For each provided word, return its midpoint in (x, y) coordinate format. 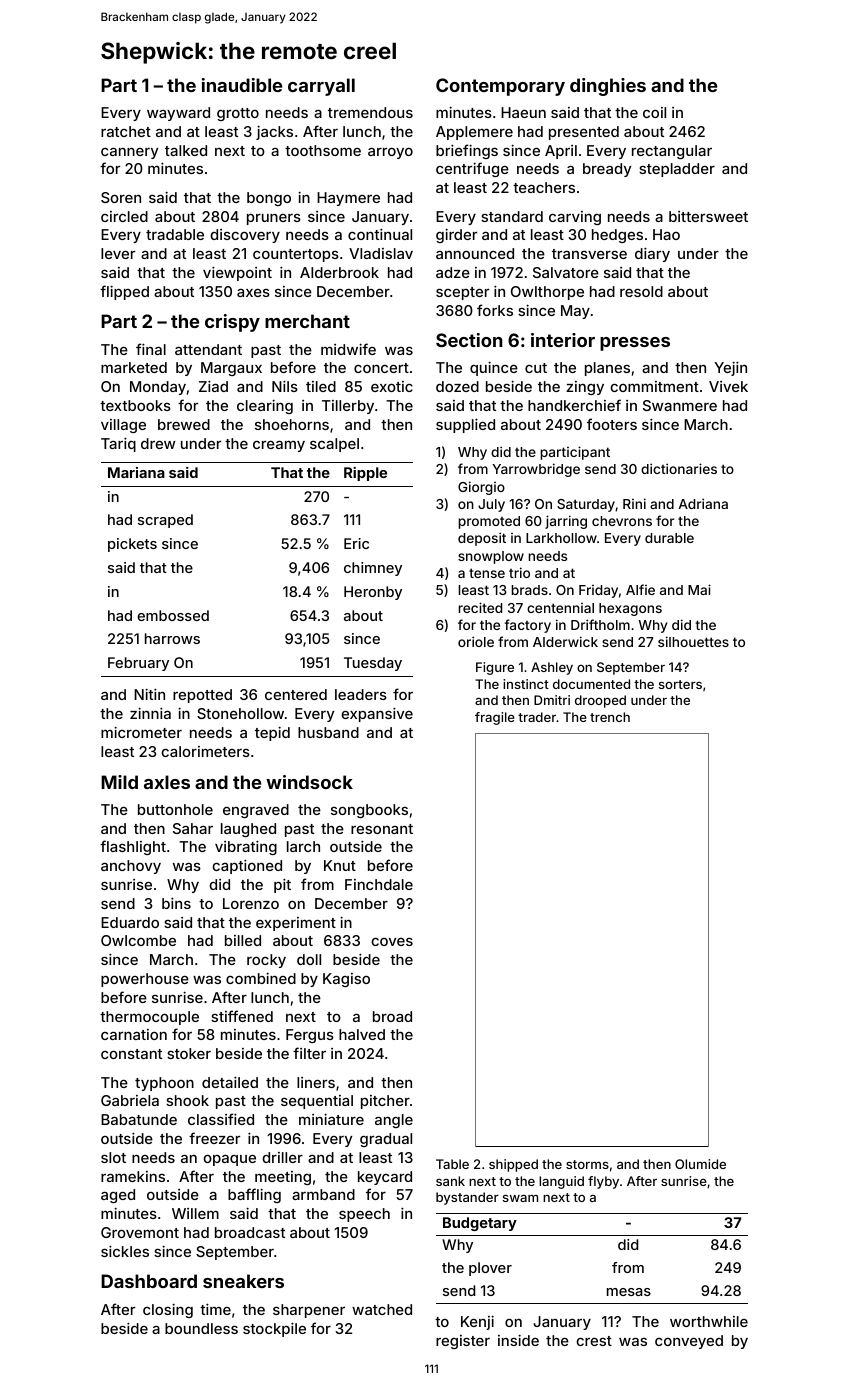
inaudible (242, 85)
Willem (195, 1213)
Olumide (700, 1164)
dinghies (608, 87)
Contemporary (500, 87)
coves (392, 941)
